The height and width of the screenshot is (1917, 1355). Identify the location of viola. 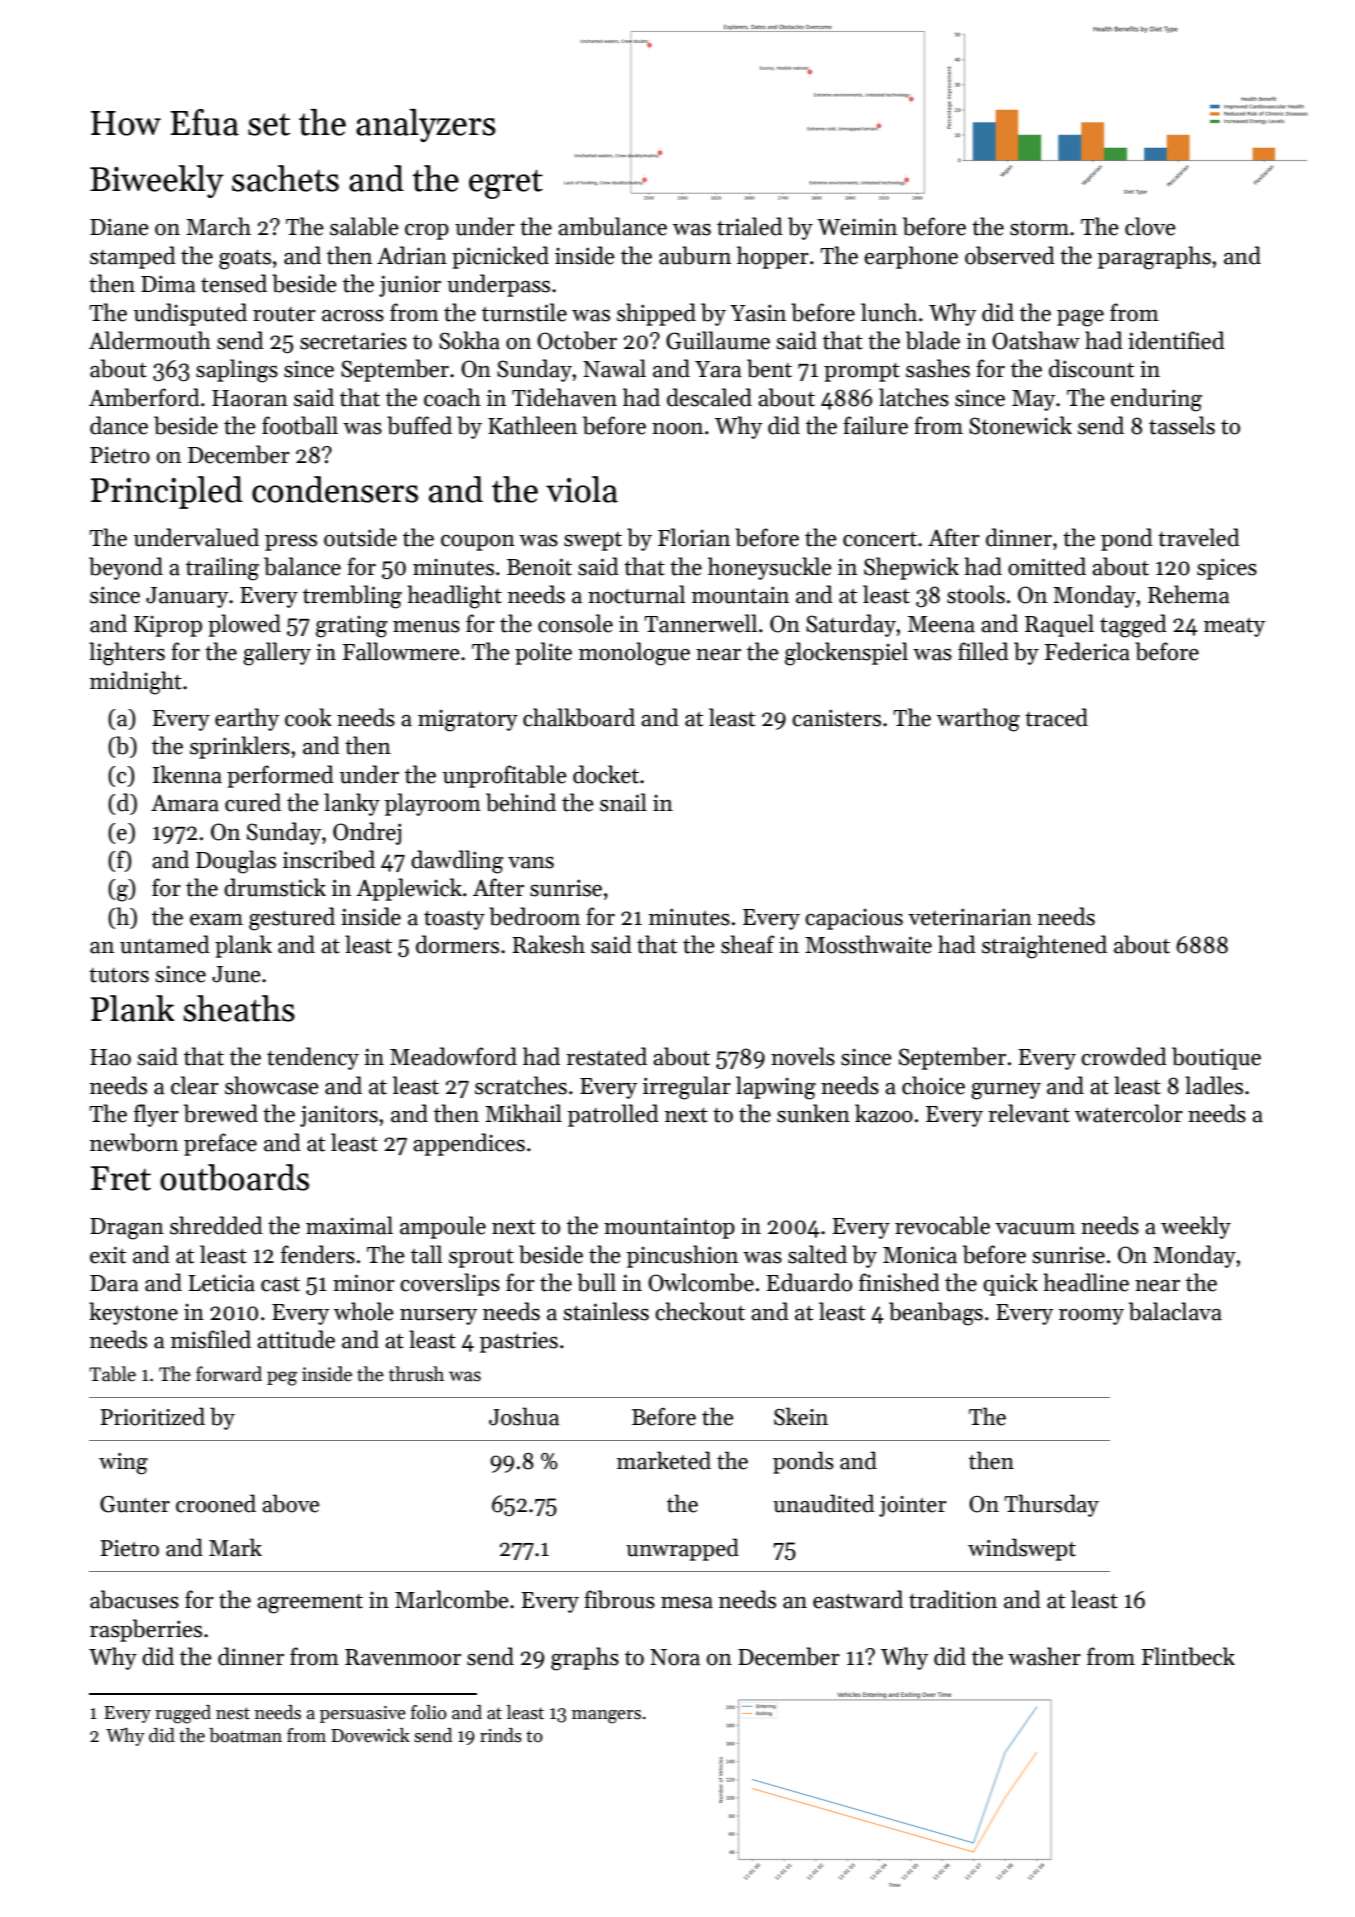
(582, 489).
